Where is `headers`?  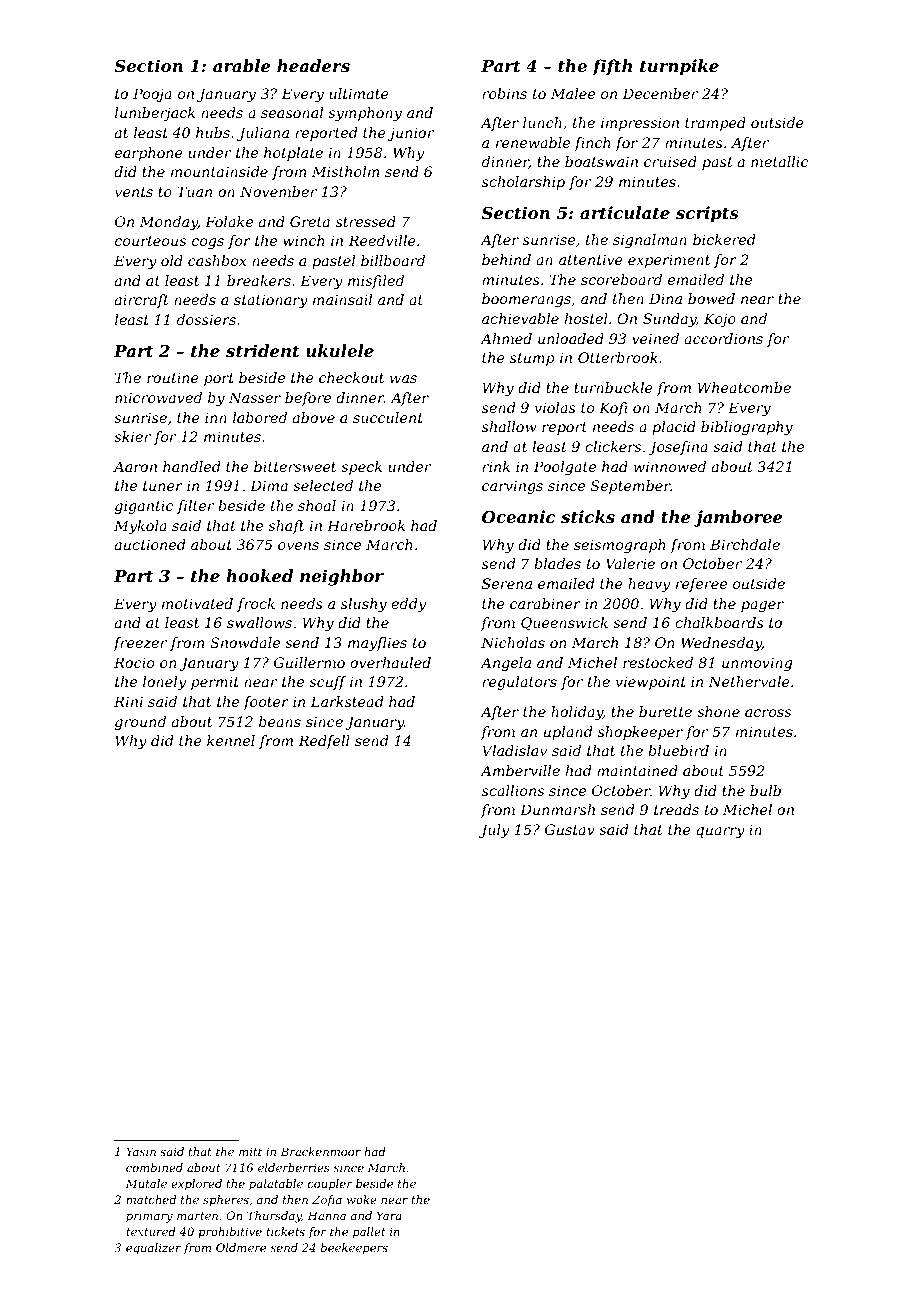
headers is located at coordinates (313, 65).
